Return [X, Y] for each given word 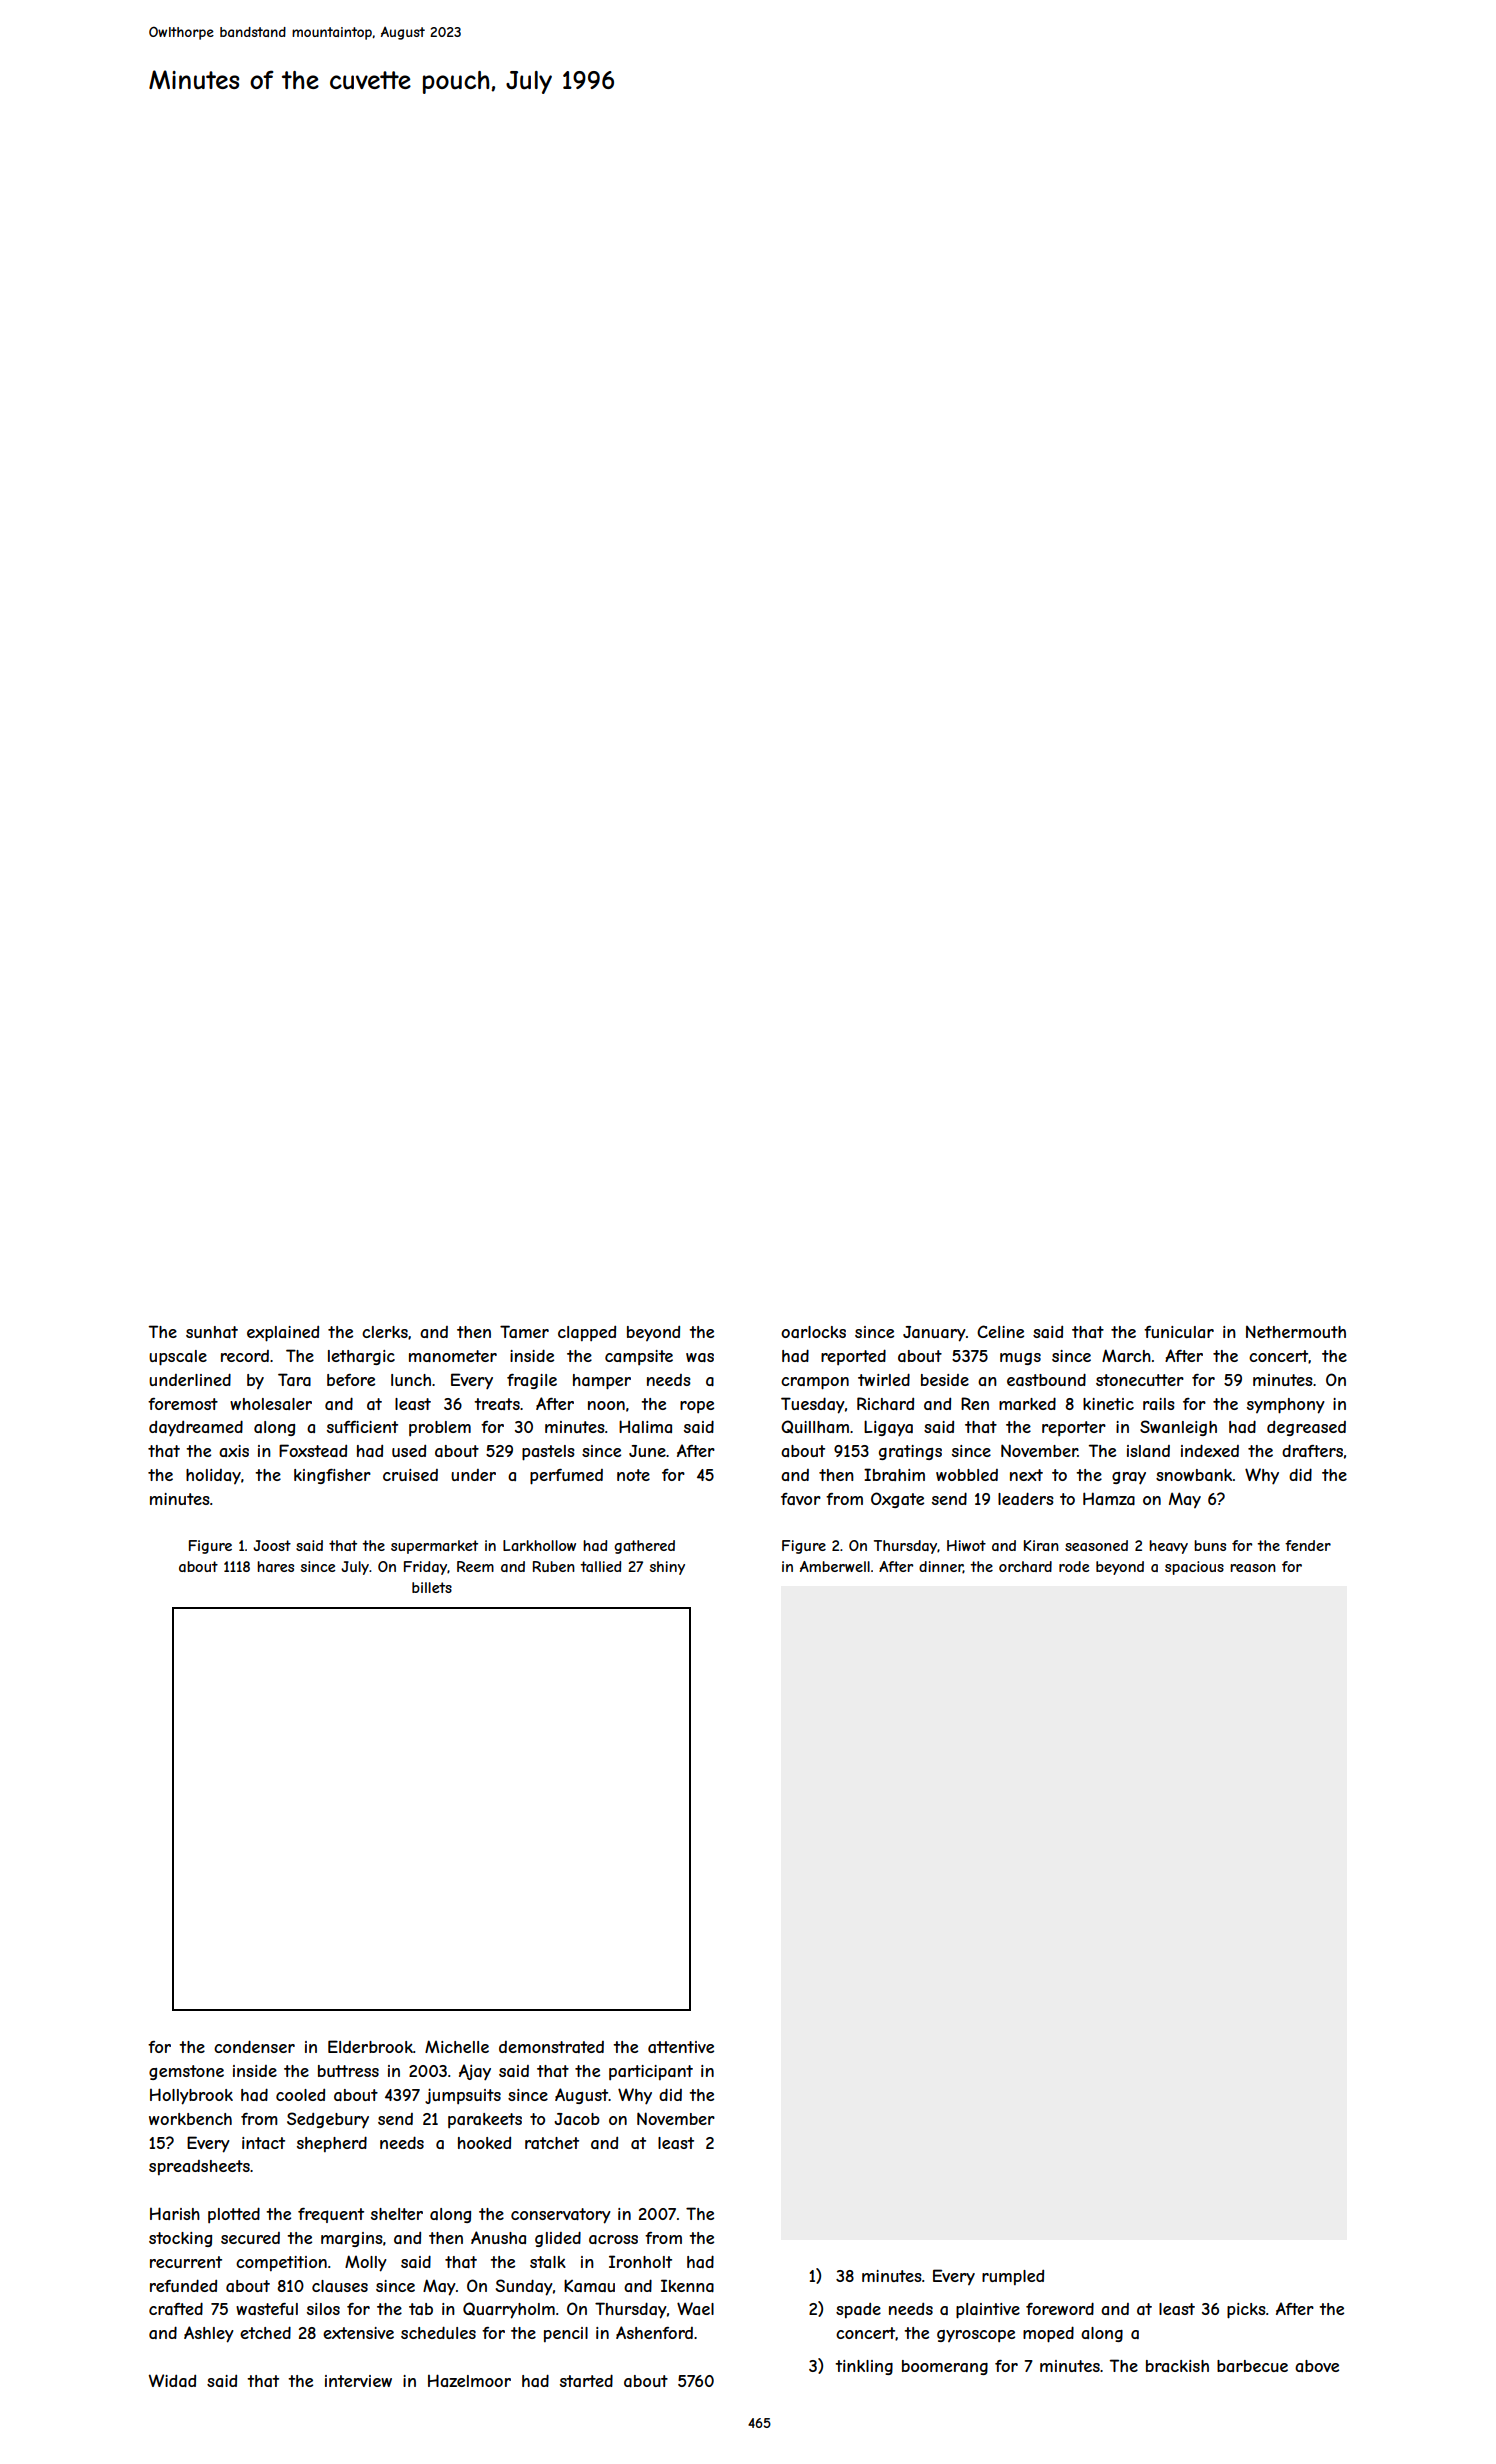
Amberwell [835, 1566]
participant [651, 2072]
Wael [695, 2308]
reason [1253, 1568]
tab [421, 2309]
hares [275, 1566]
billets [432, 1587]
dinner [941, 1567]
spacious [1194, 1568]
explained [283, 1334]
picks [1246, 2311]
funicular [1179, 1332]
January [934, 1334]
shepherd [332, 2144]
